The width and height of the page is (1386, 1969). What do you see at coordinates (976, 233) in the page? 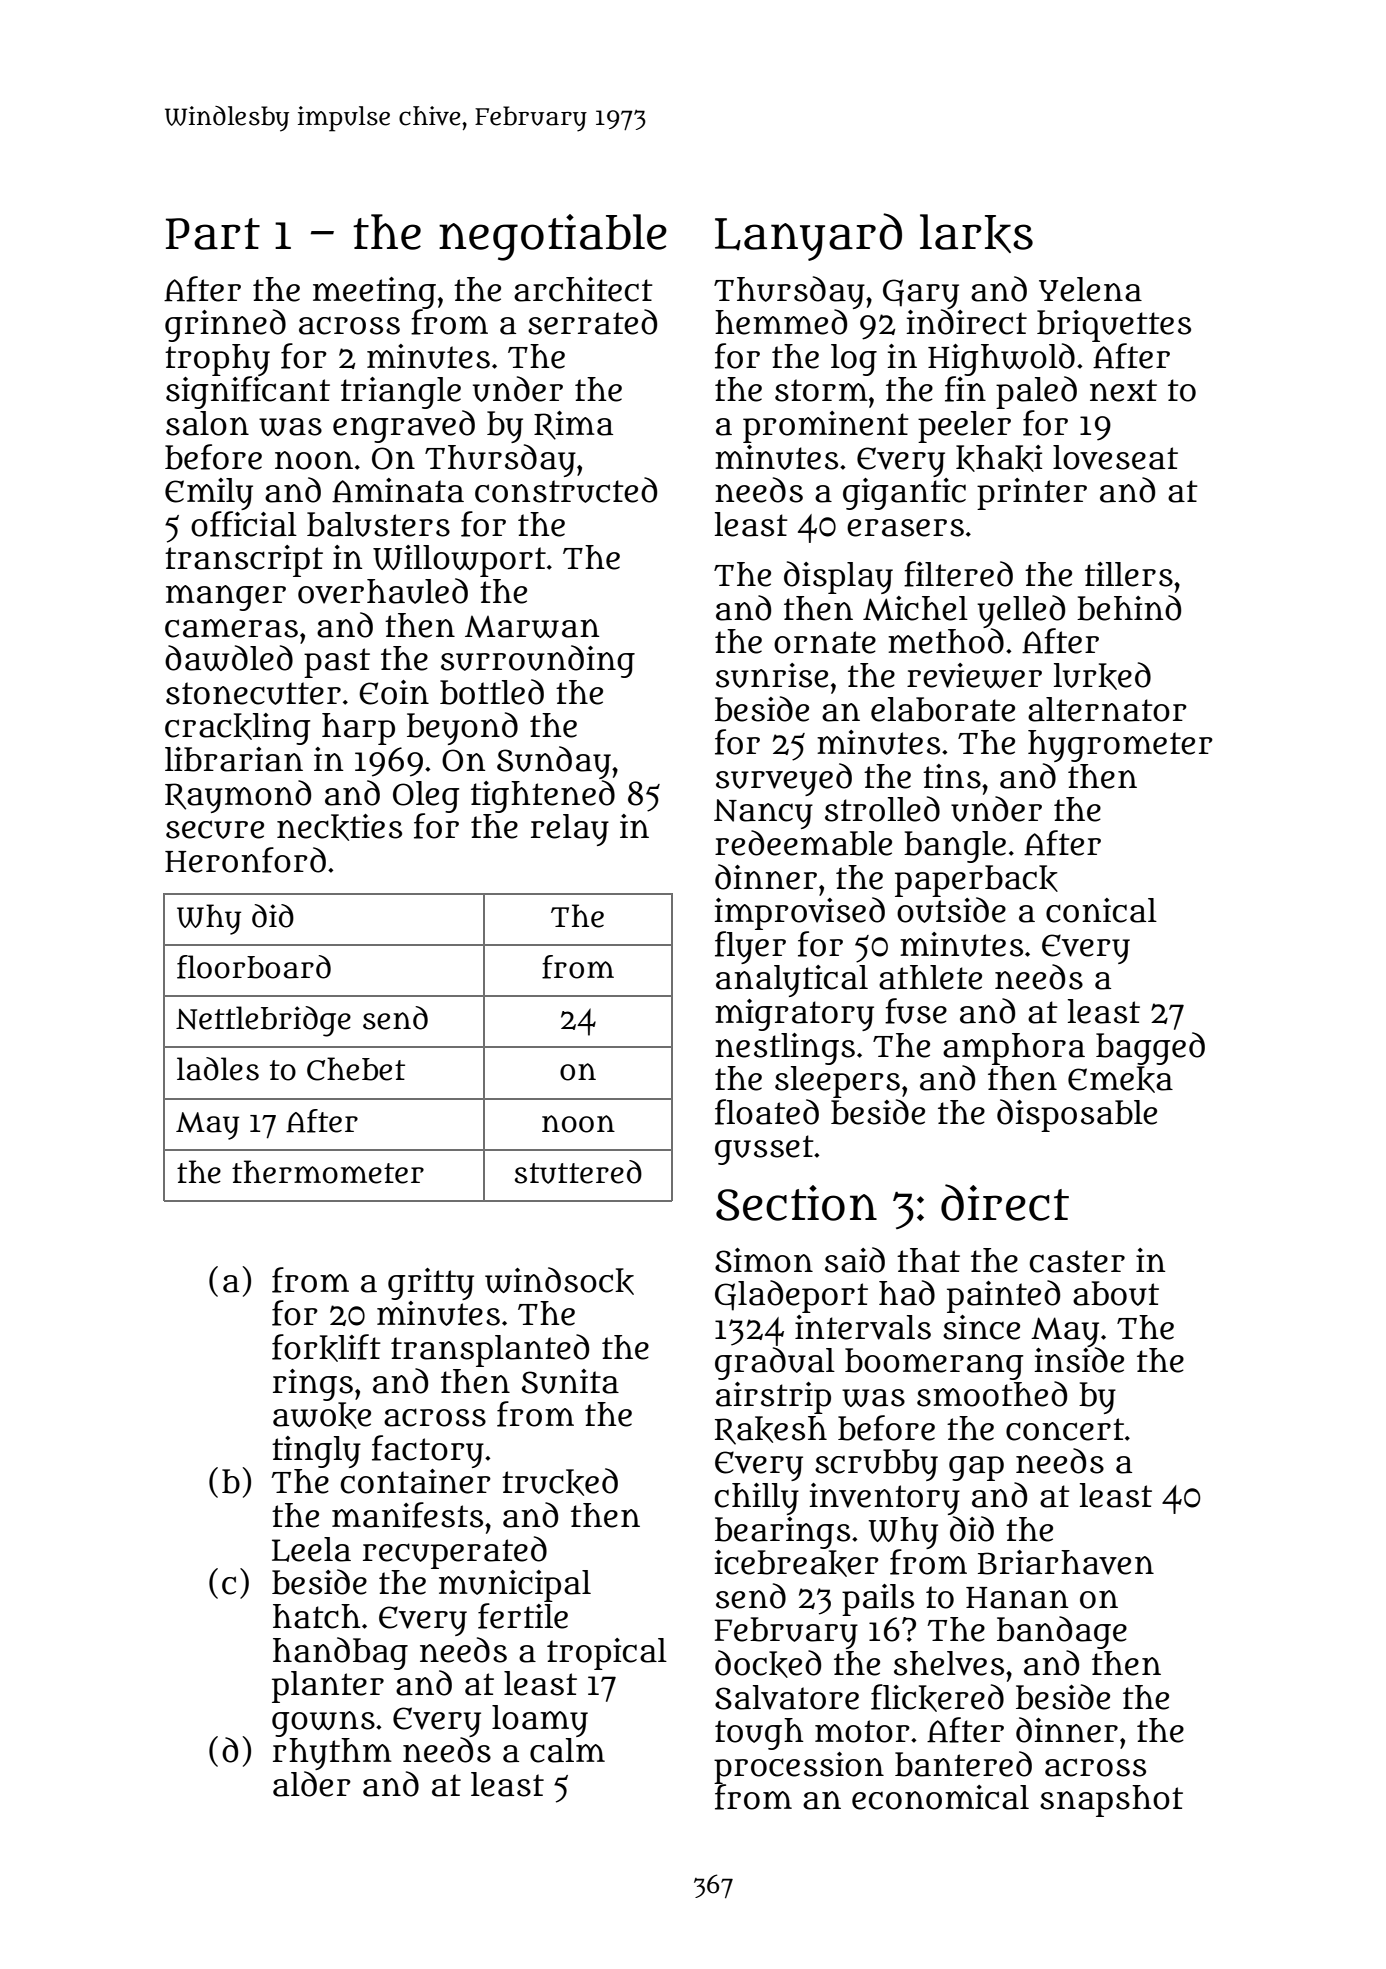
I see `larks` at bounding box center [976, 233].
